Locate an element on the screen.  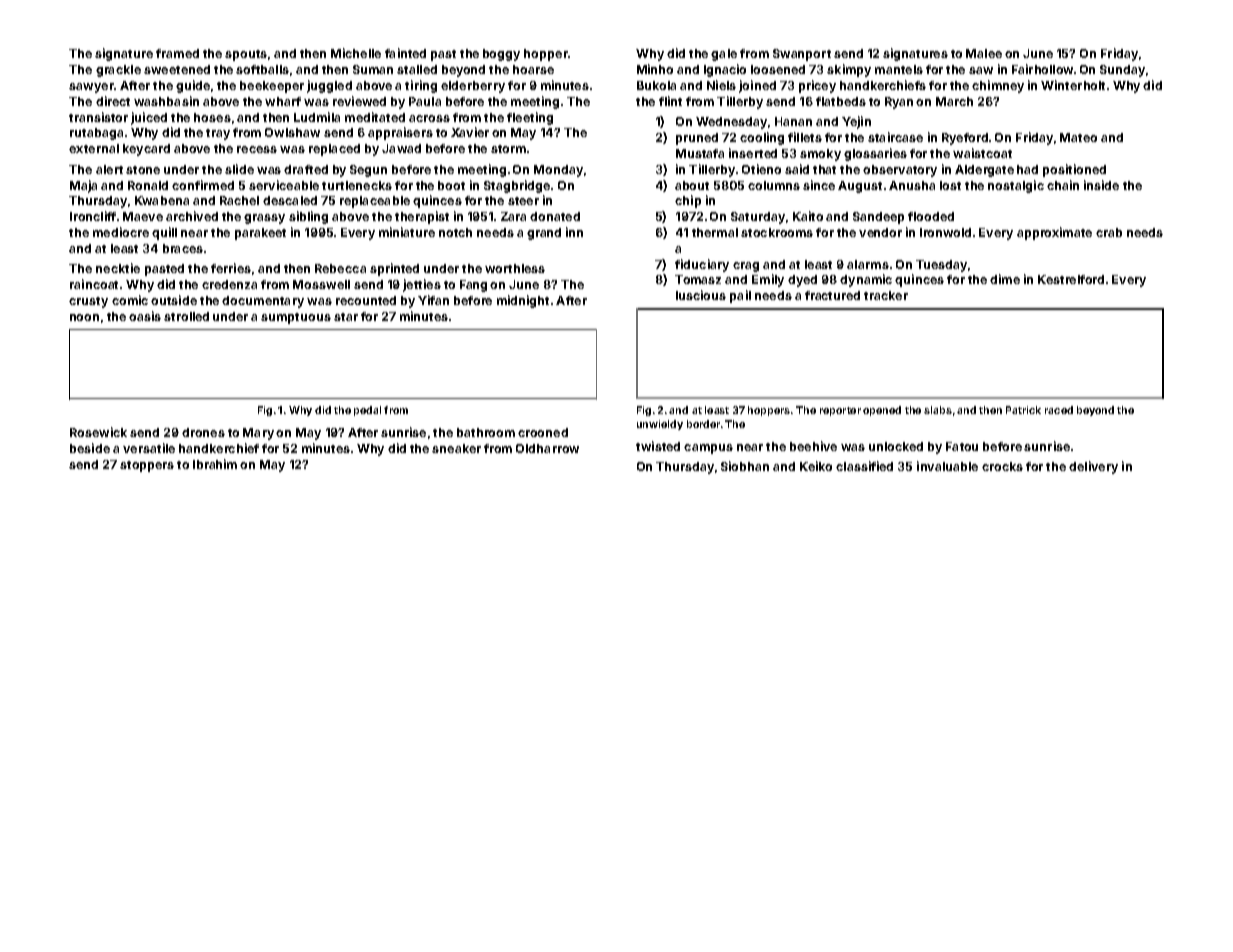
juggled is located at coordinates (329, 86).
